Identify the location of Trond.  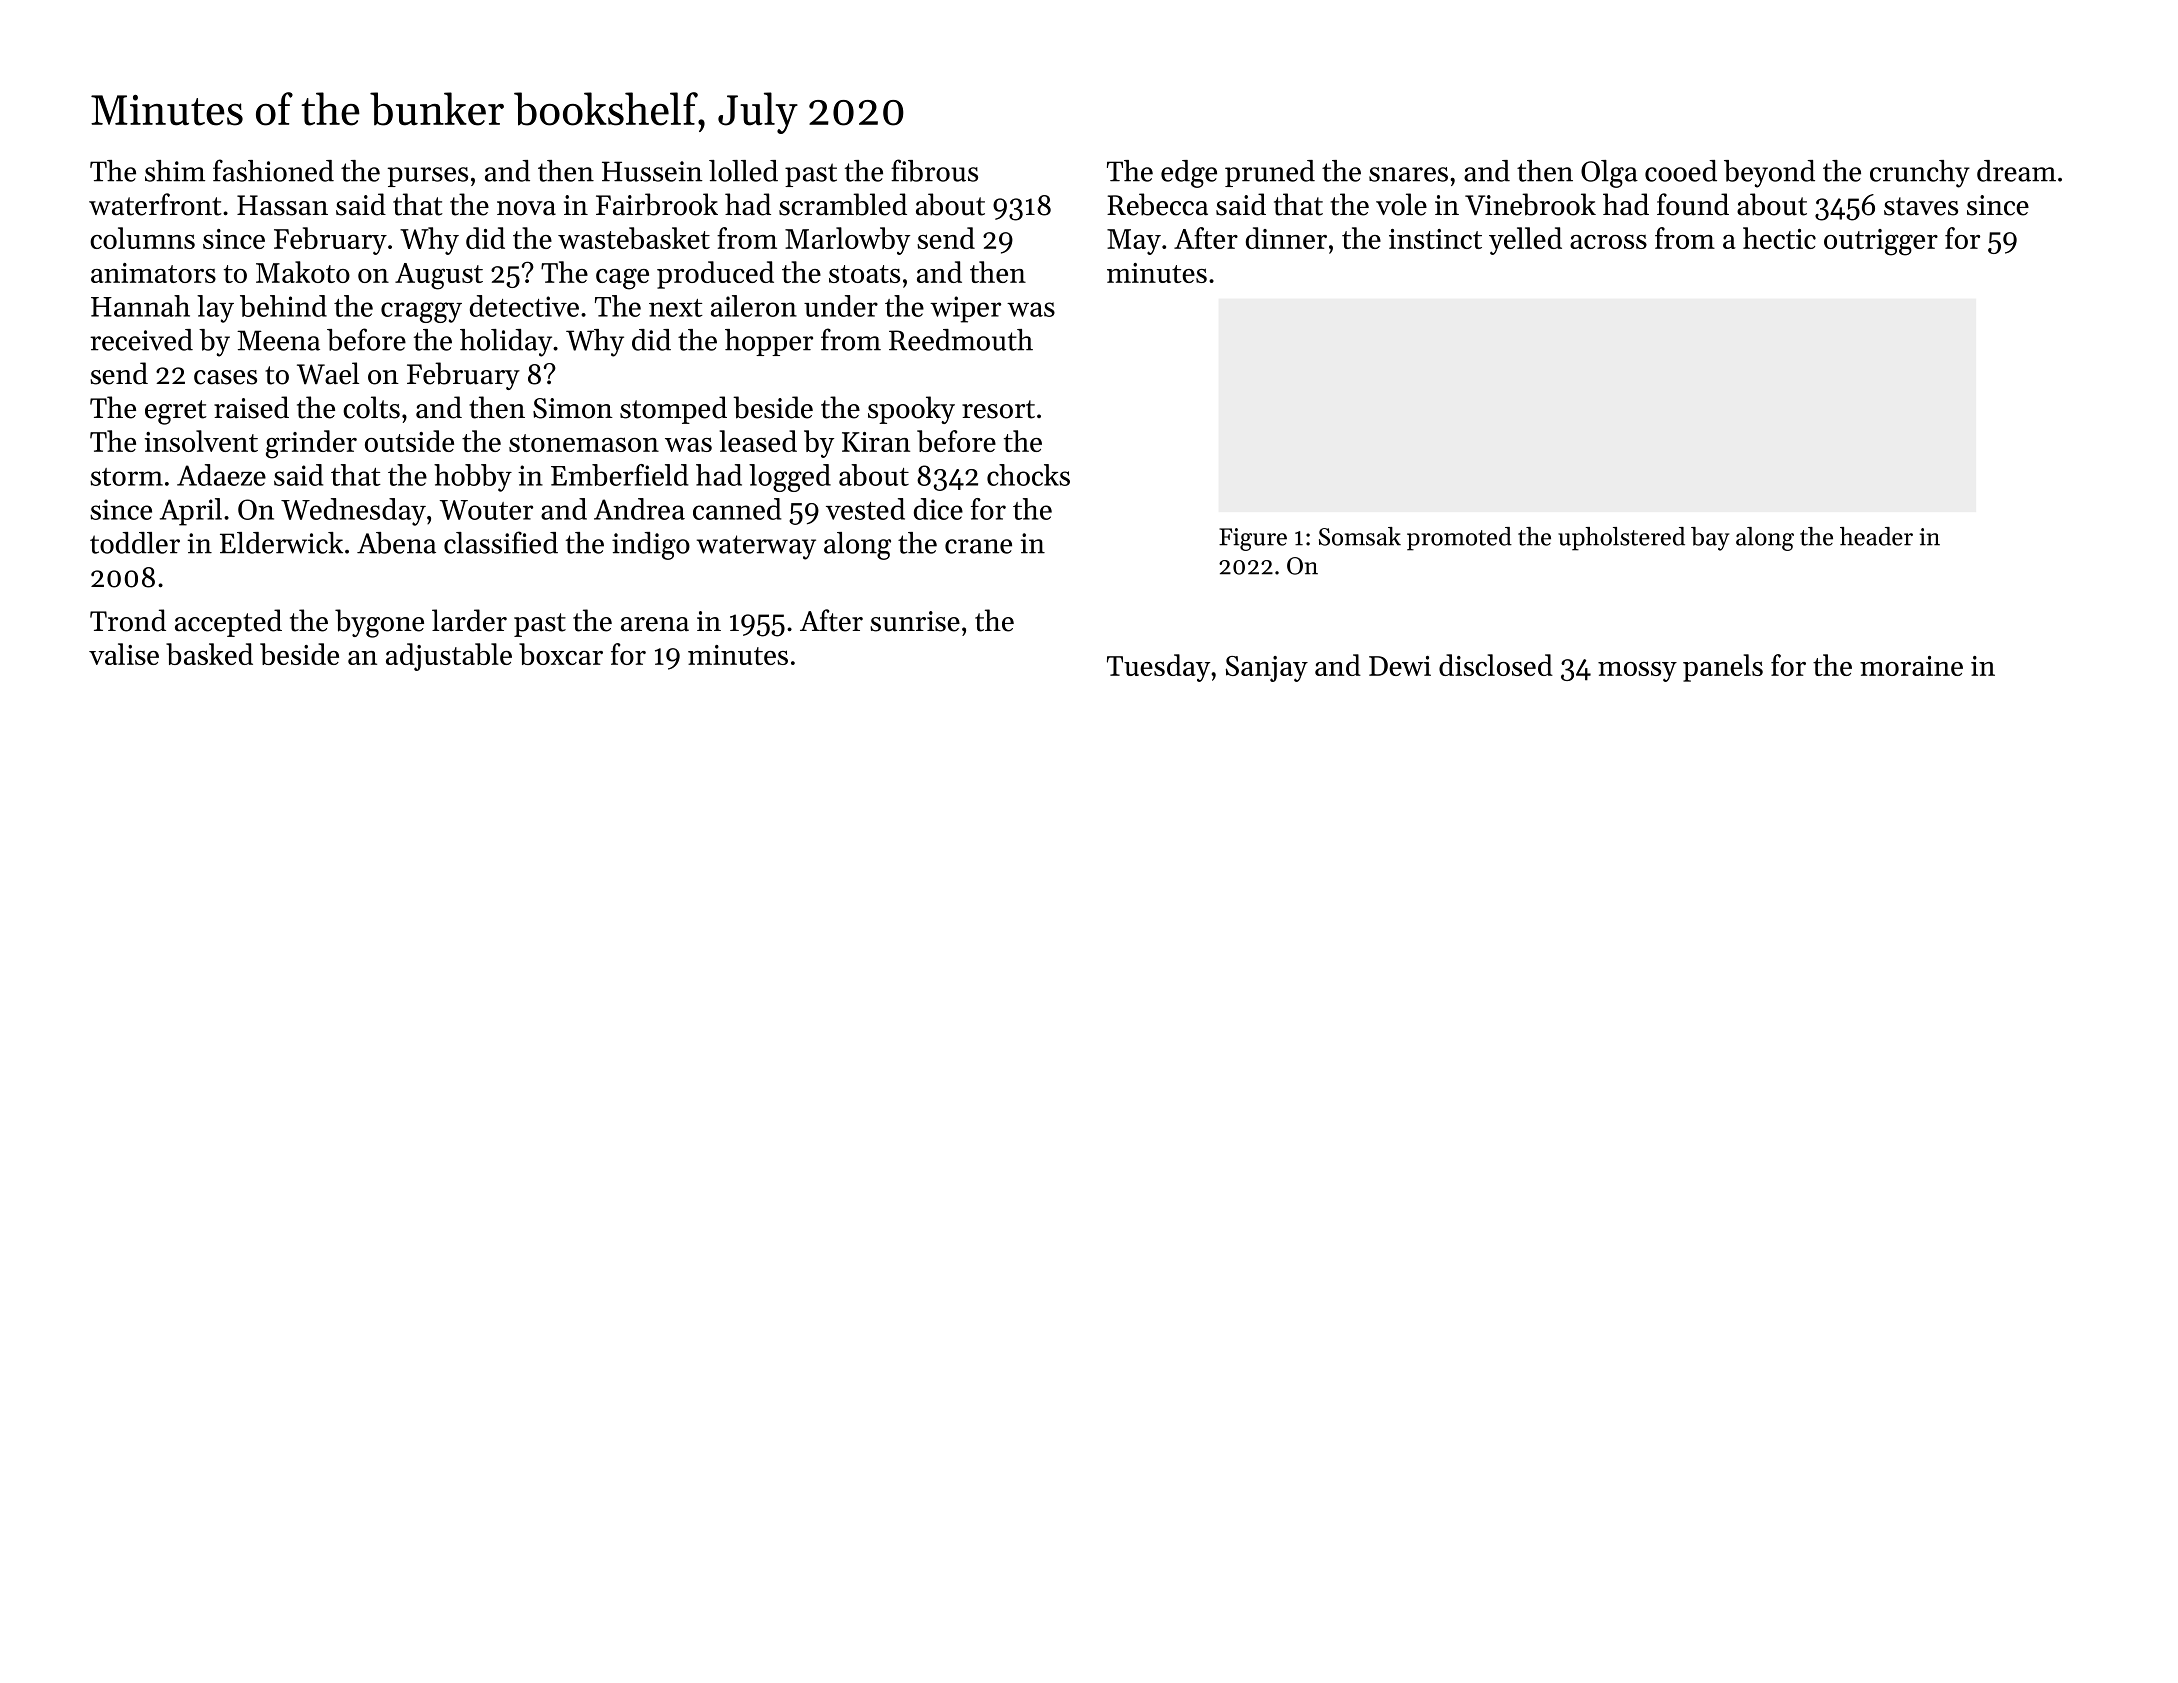
(128, 620).
